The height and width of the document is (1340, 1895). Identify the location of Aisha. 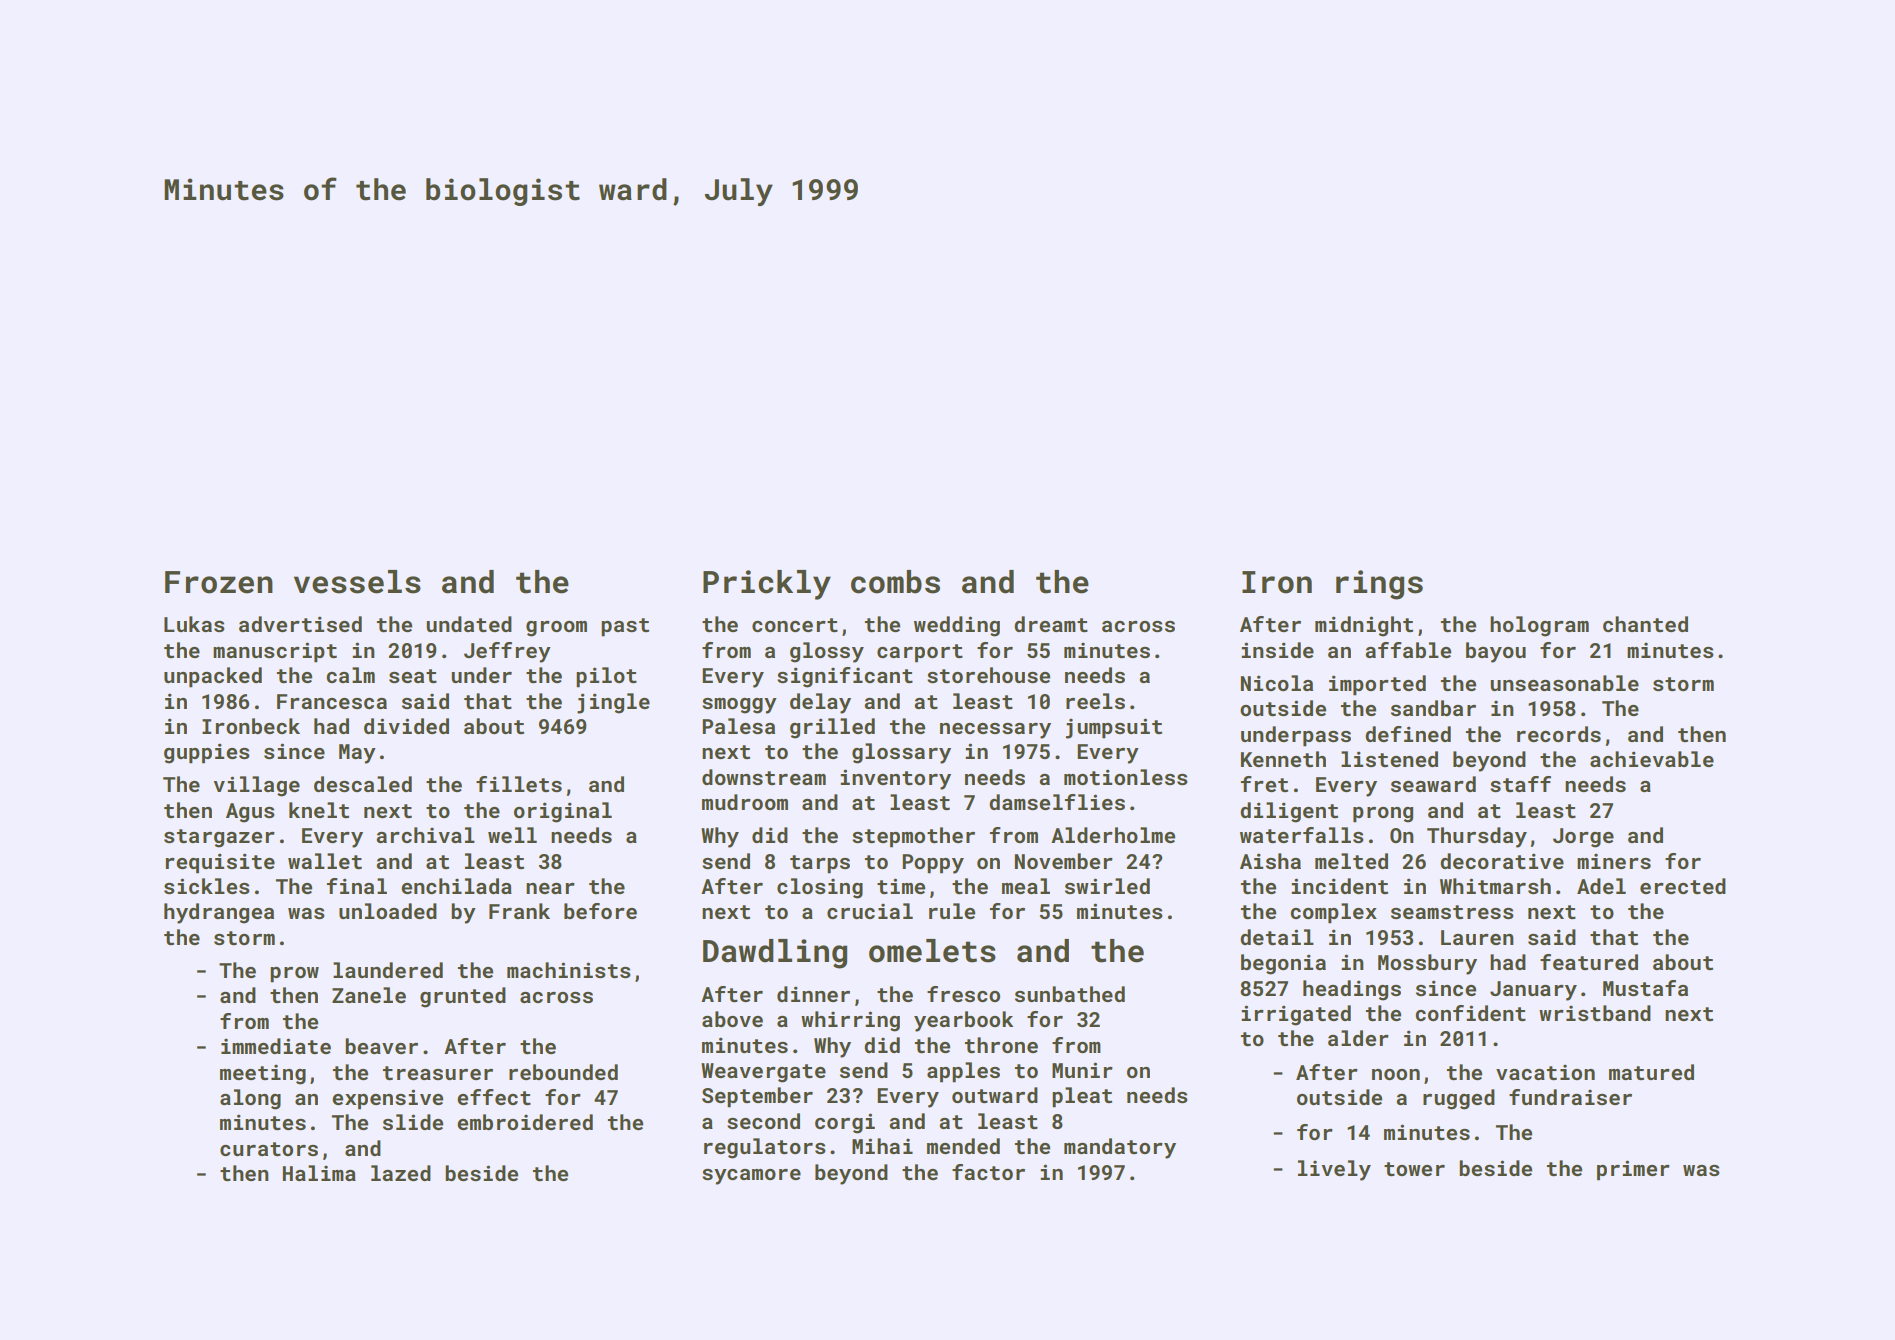
(1270, 861).
